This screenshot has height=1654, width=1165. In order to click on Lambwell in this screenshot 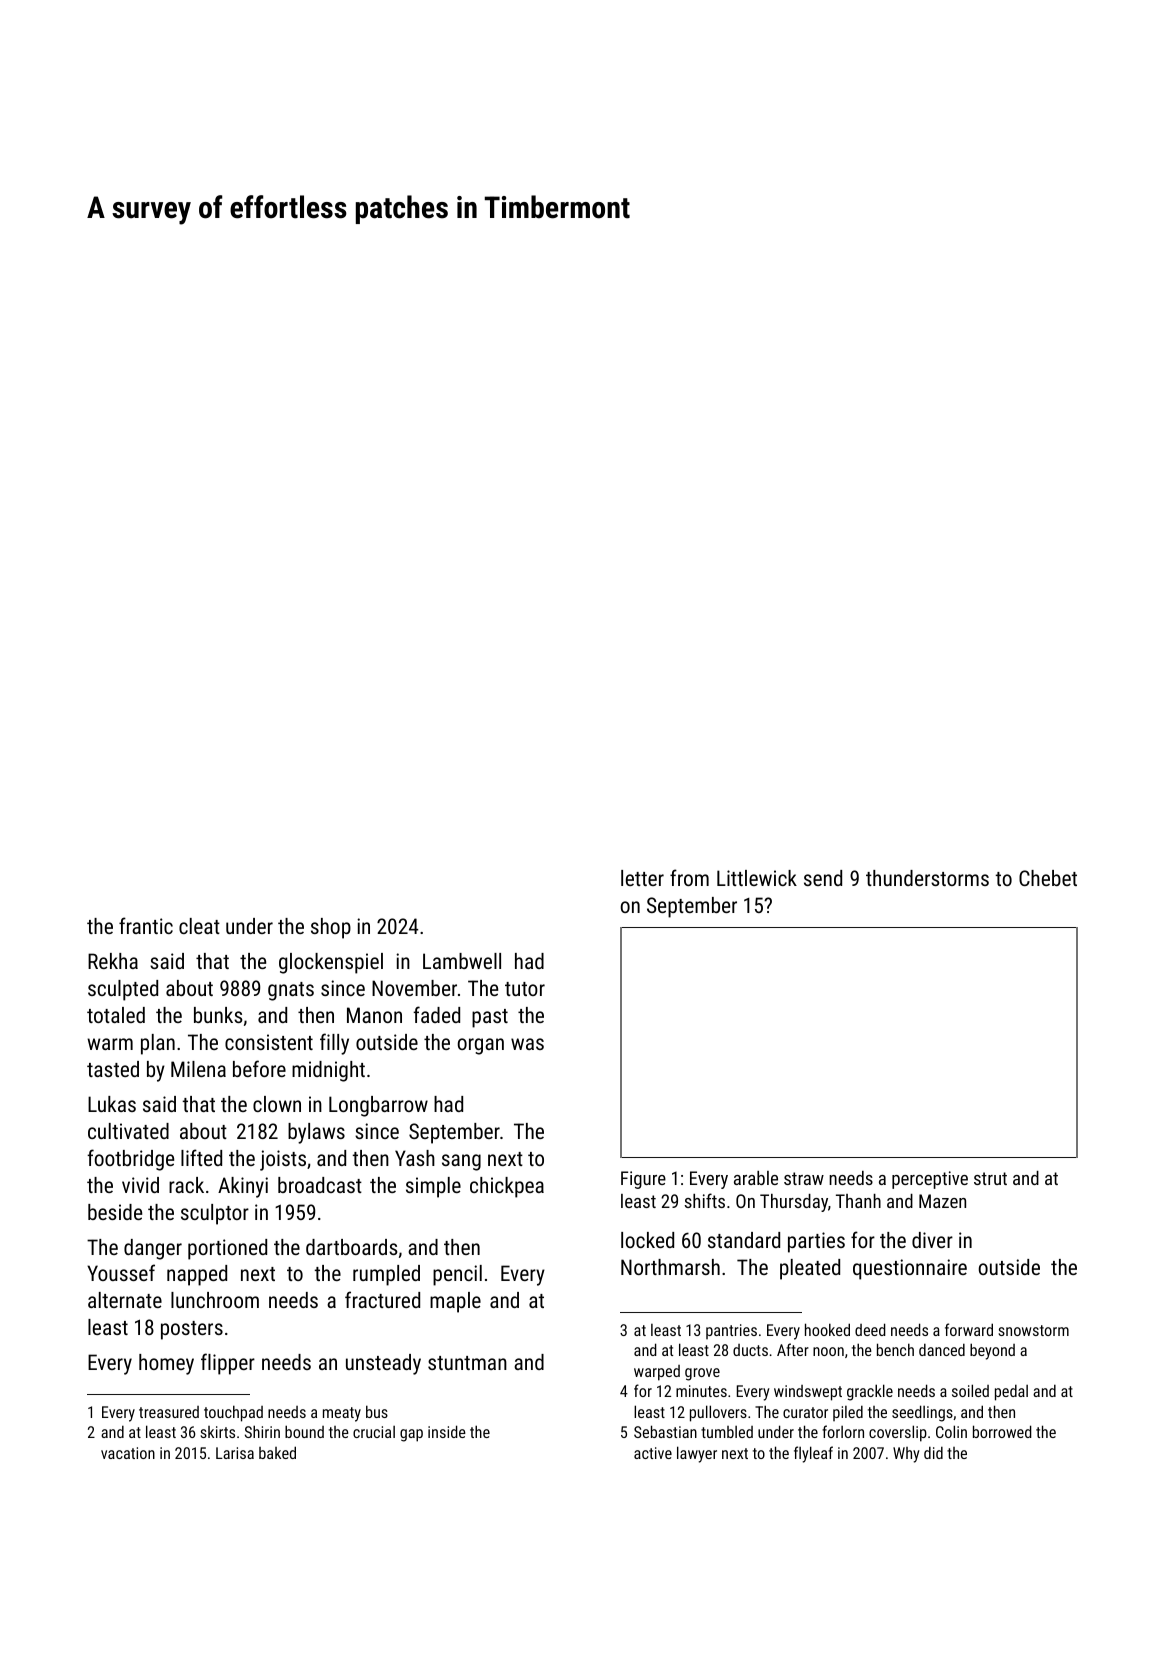, I will do `click(462, 961)`.
